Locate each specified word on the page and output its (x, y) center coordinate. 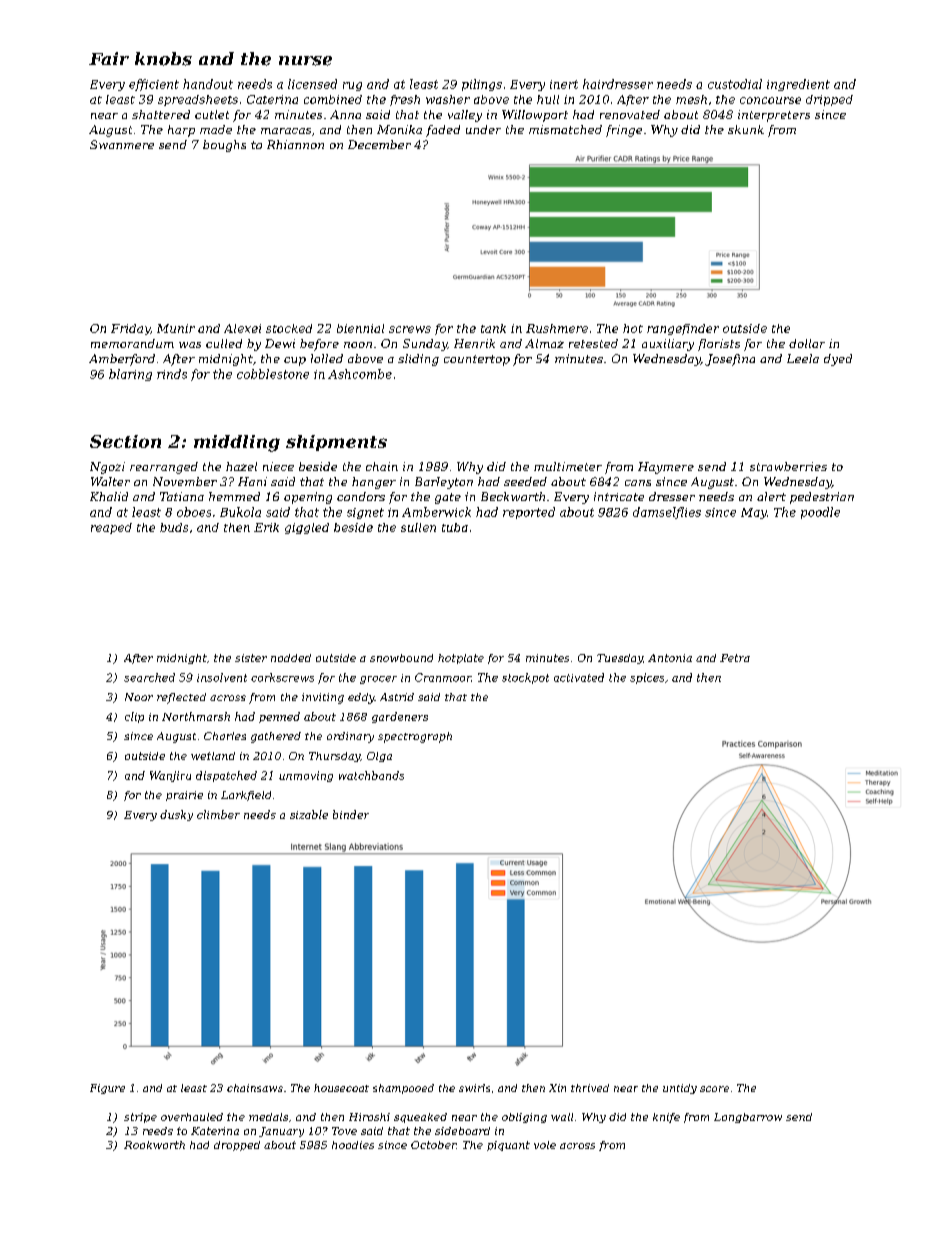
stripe (140, 1118)
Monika (399, 129)
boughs (224, 146)
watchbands (371, 775)
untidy (680, 1089)
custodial (735, 84)
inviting (323, 698)
